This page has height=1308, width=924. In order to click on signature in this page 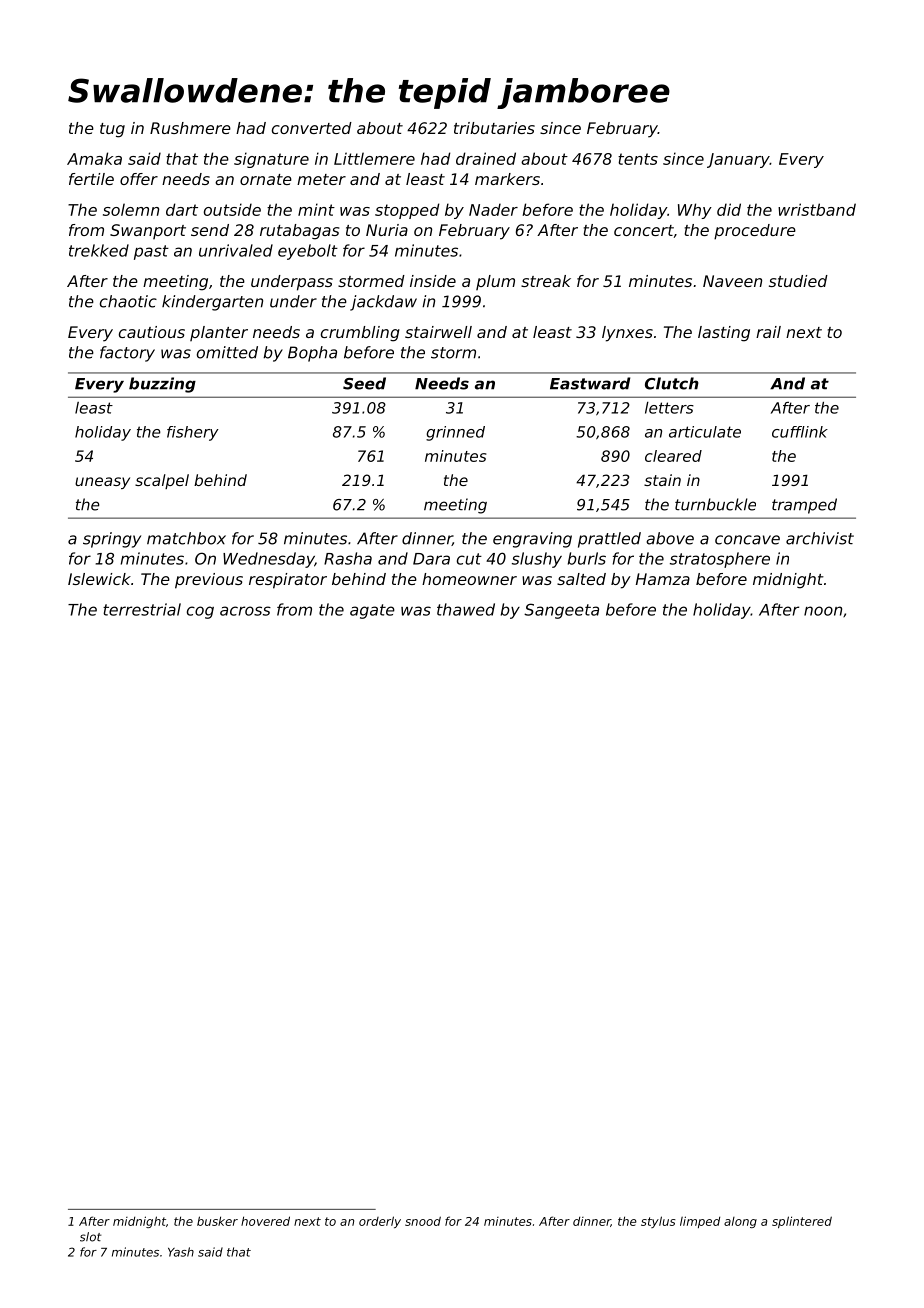, I will do `click(271, 160)`.
